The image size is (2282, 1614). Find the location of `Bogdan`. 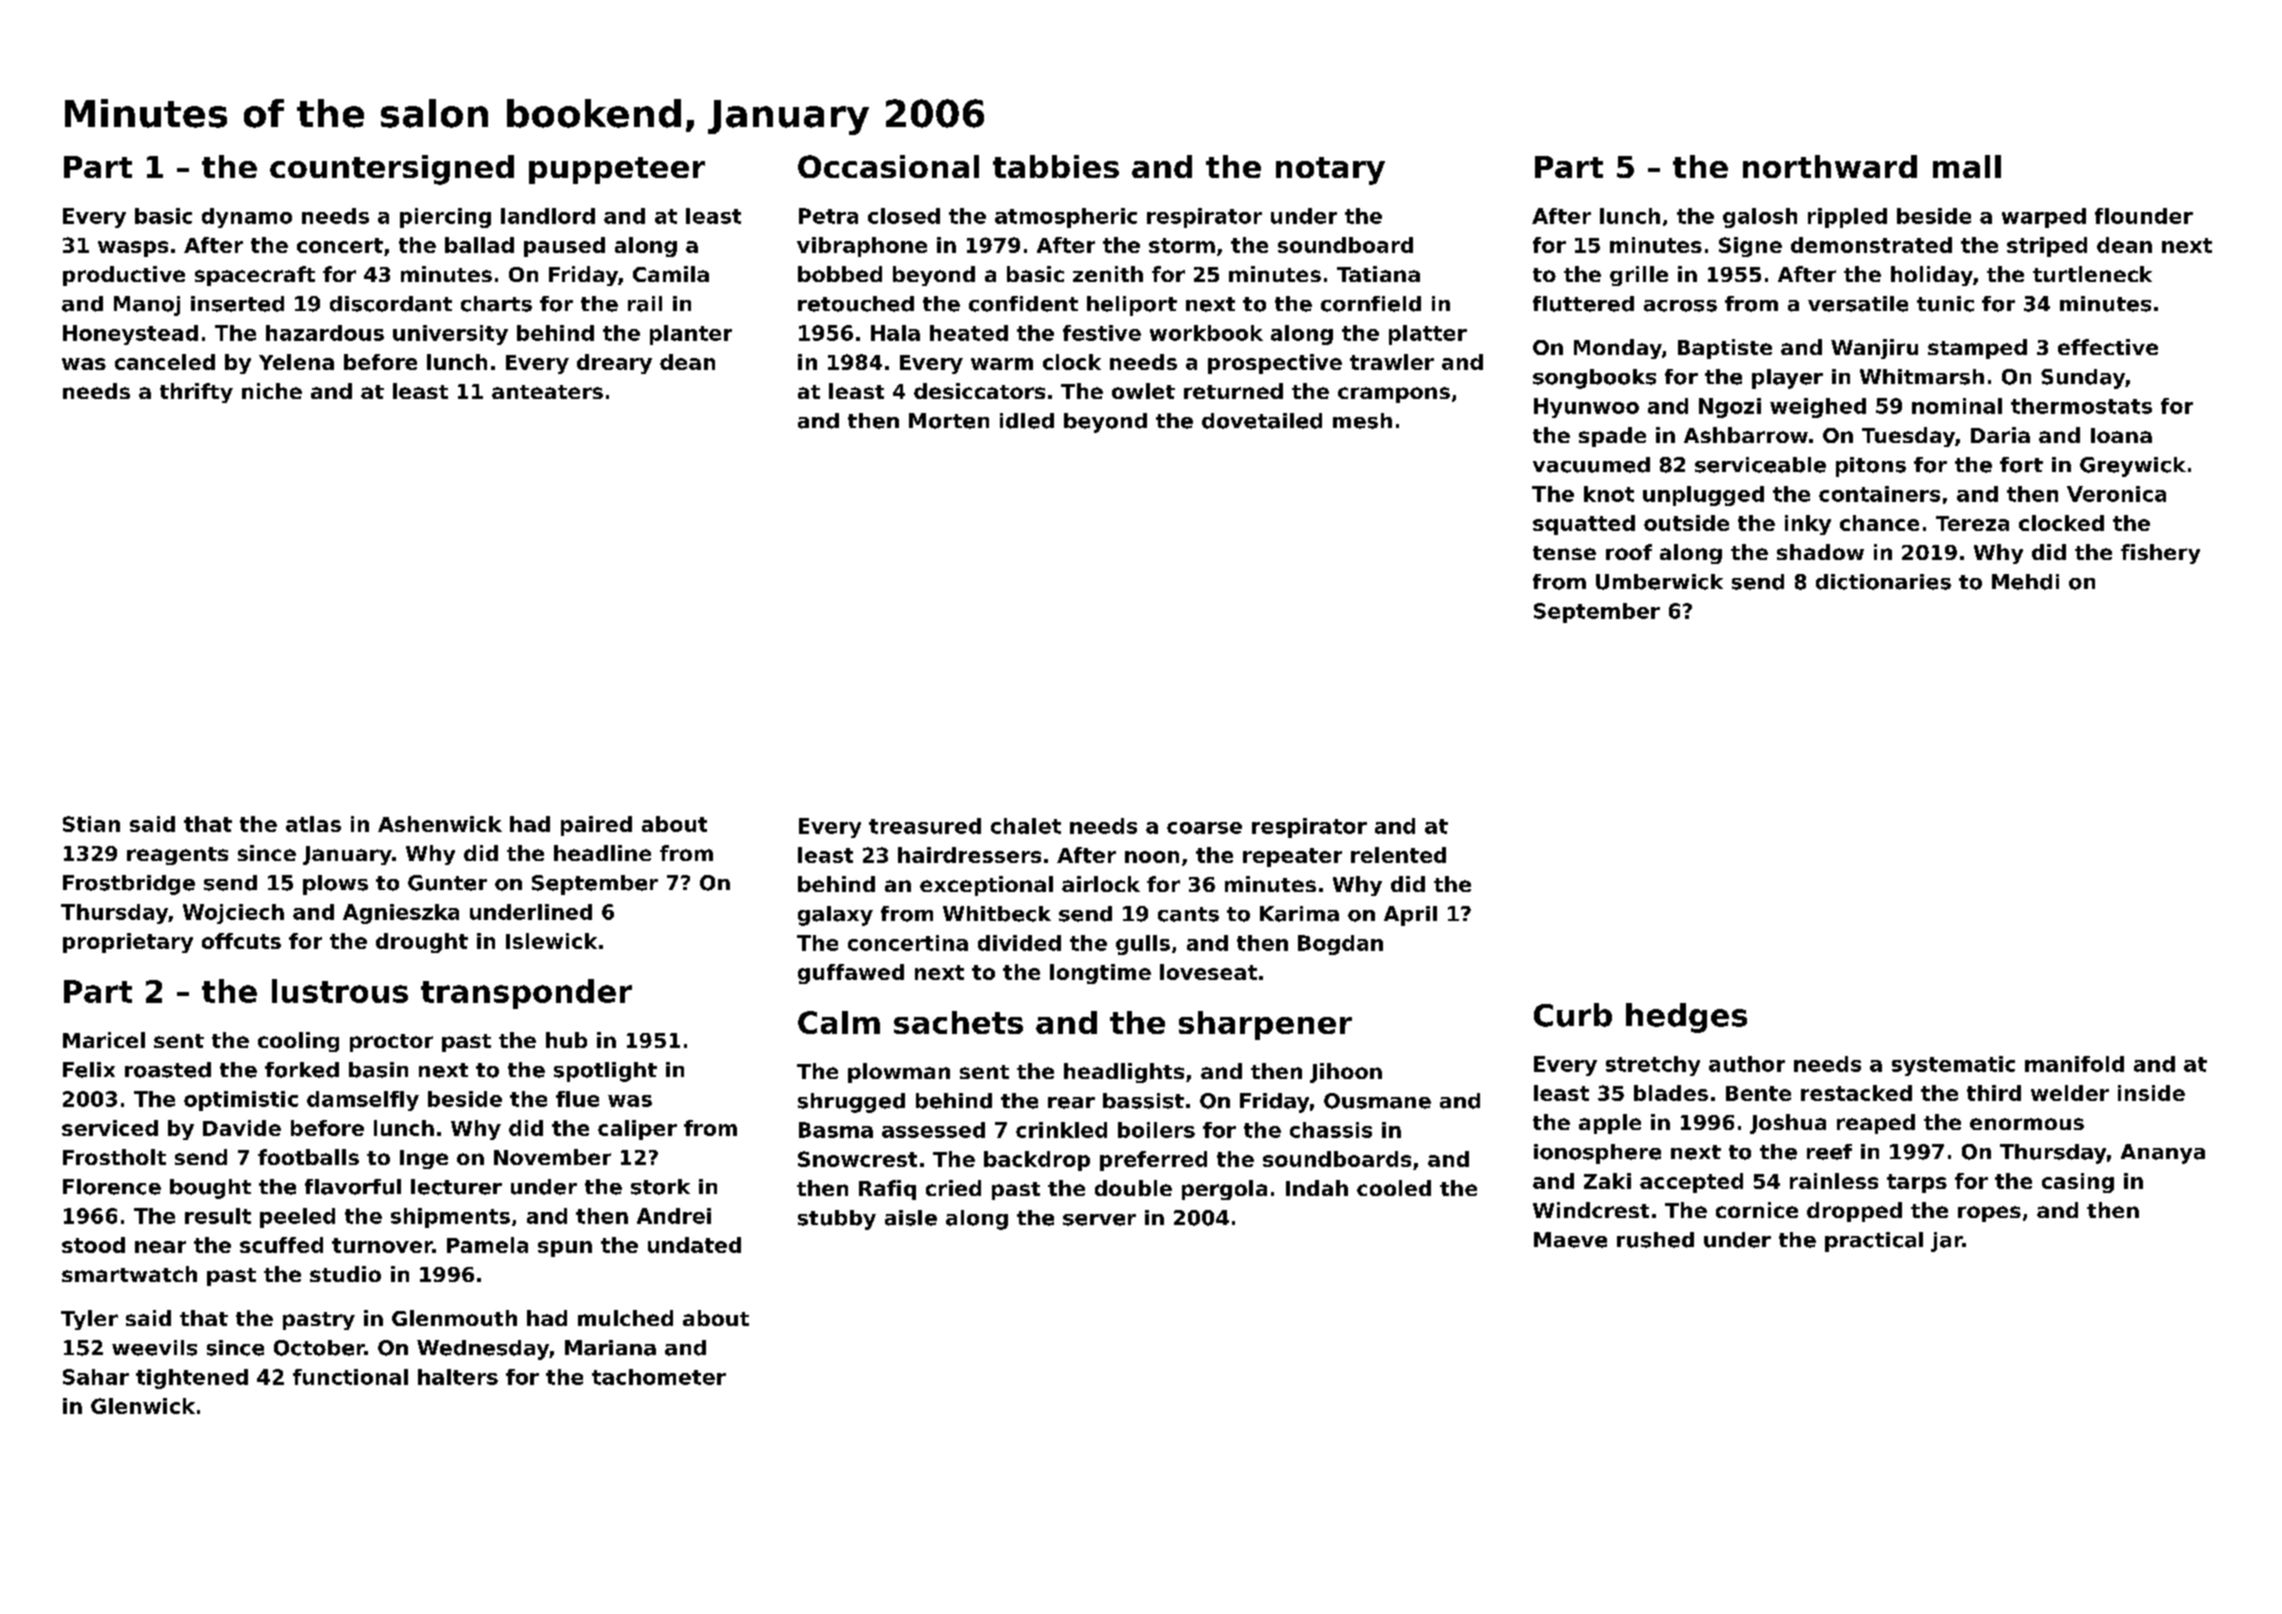

Bogdan is located at coordinates (1340, 945).
